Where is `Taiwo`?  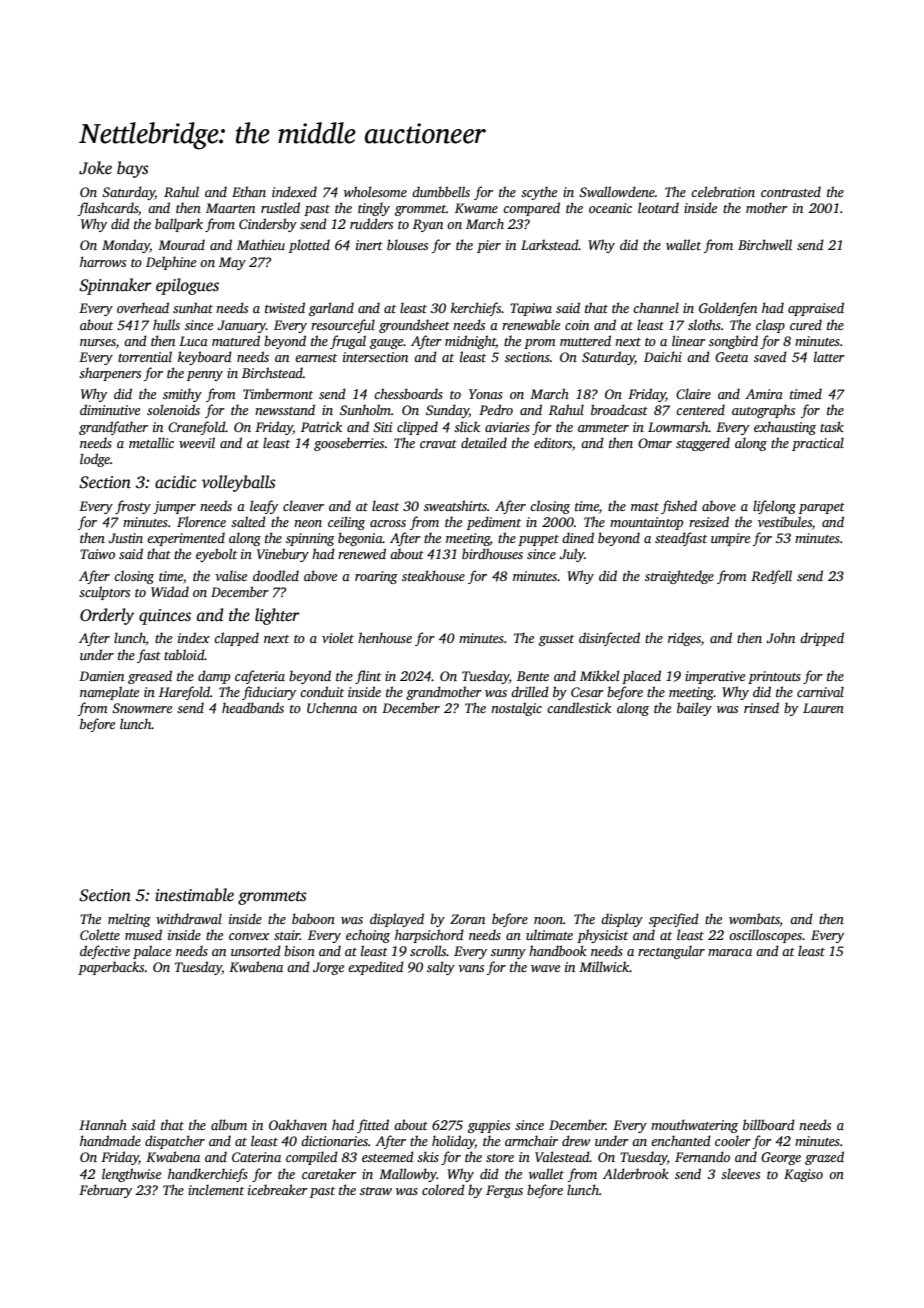
Taiwo is located at coordinates (97, 554).
